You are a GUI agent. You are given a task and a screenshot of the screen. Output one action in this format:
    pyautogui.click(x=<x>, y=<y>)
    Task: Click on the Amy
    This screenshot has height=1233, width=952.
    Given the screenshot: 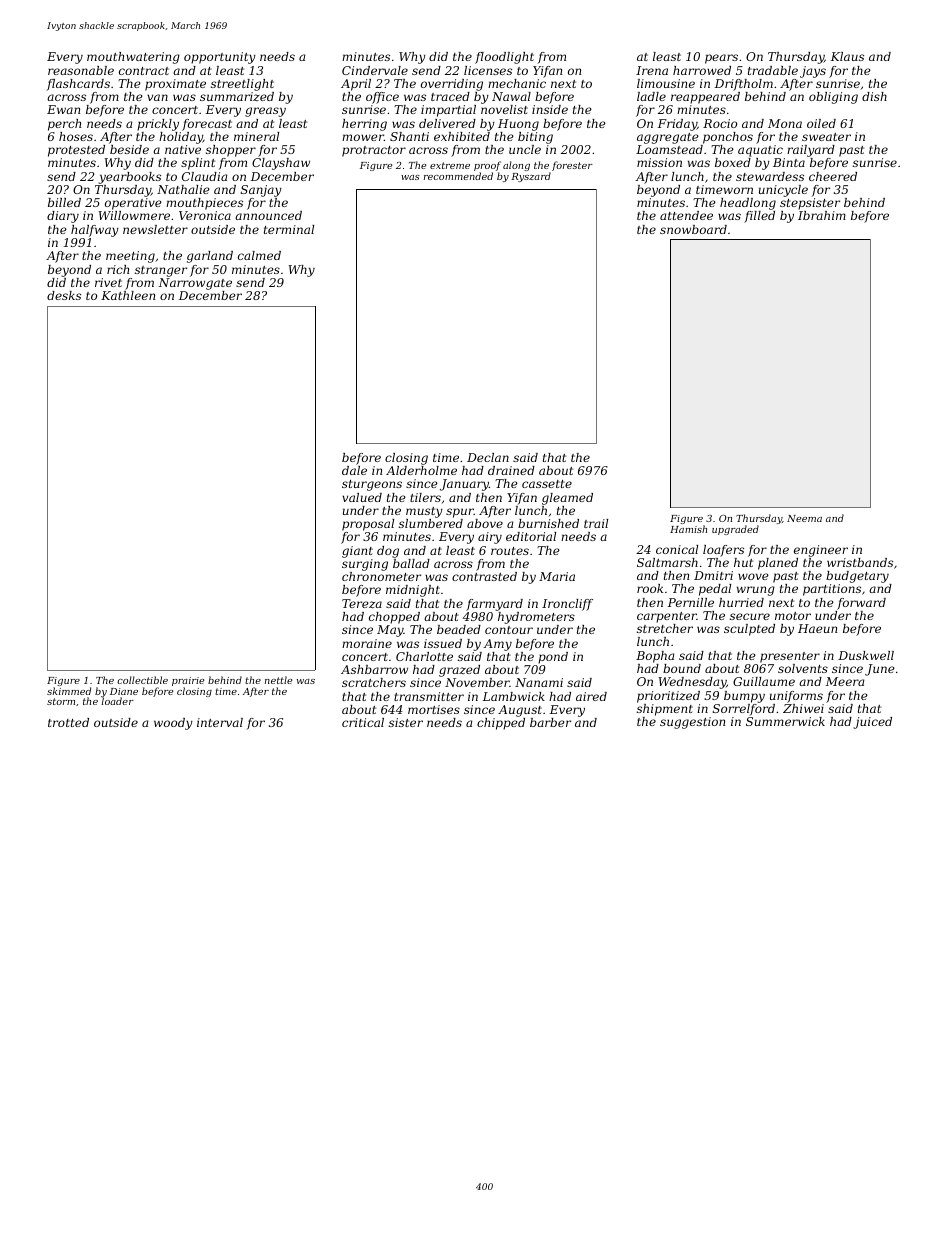 What is the action you would take?
    pyautogui.click(x=498, y=645)
